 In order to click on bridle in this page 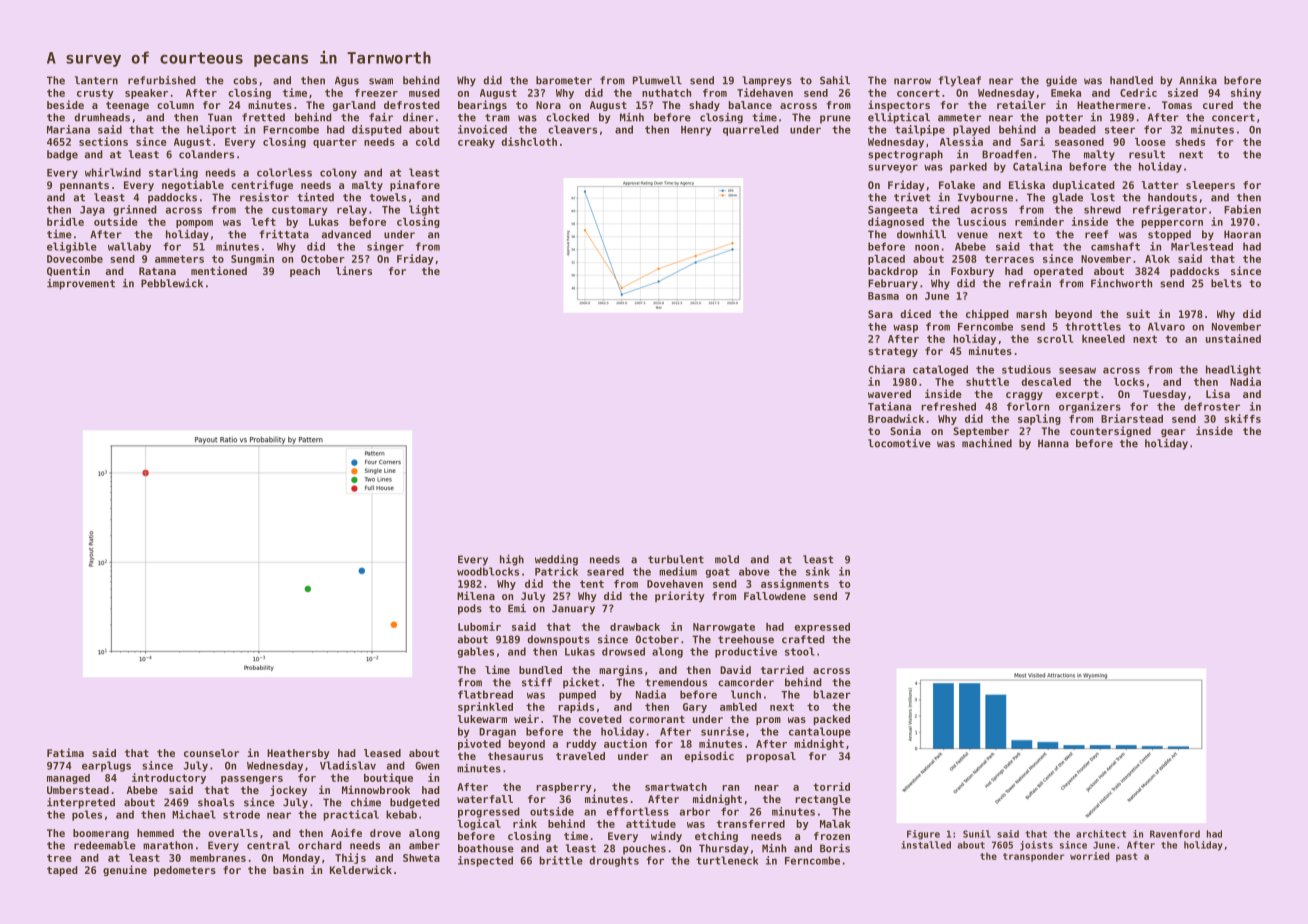, I will do `click(65, 221)`.
